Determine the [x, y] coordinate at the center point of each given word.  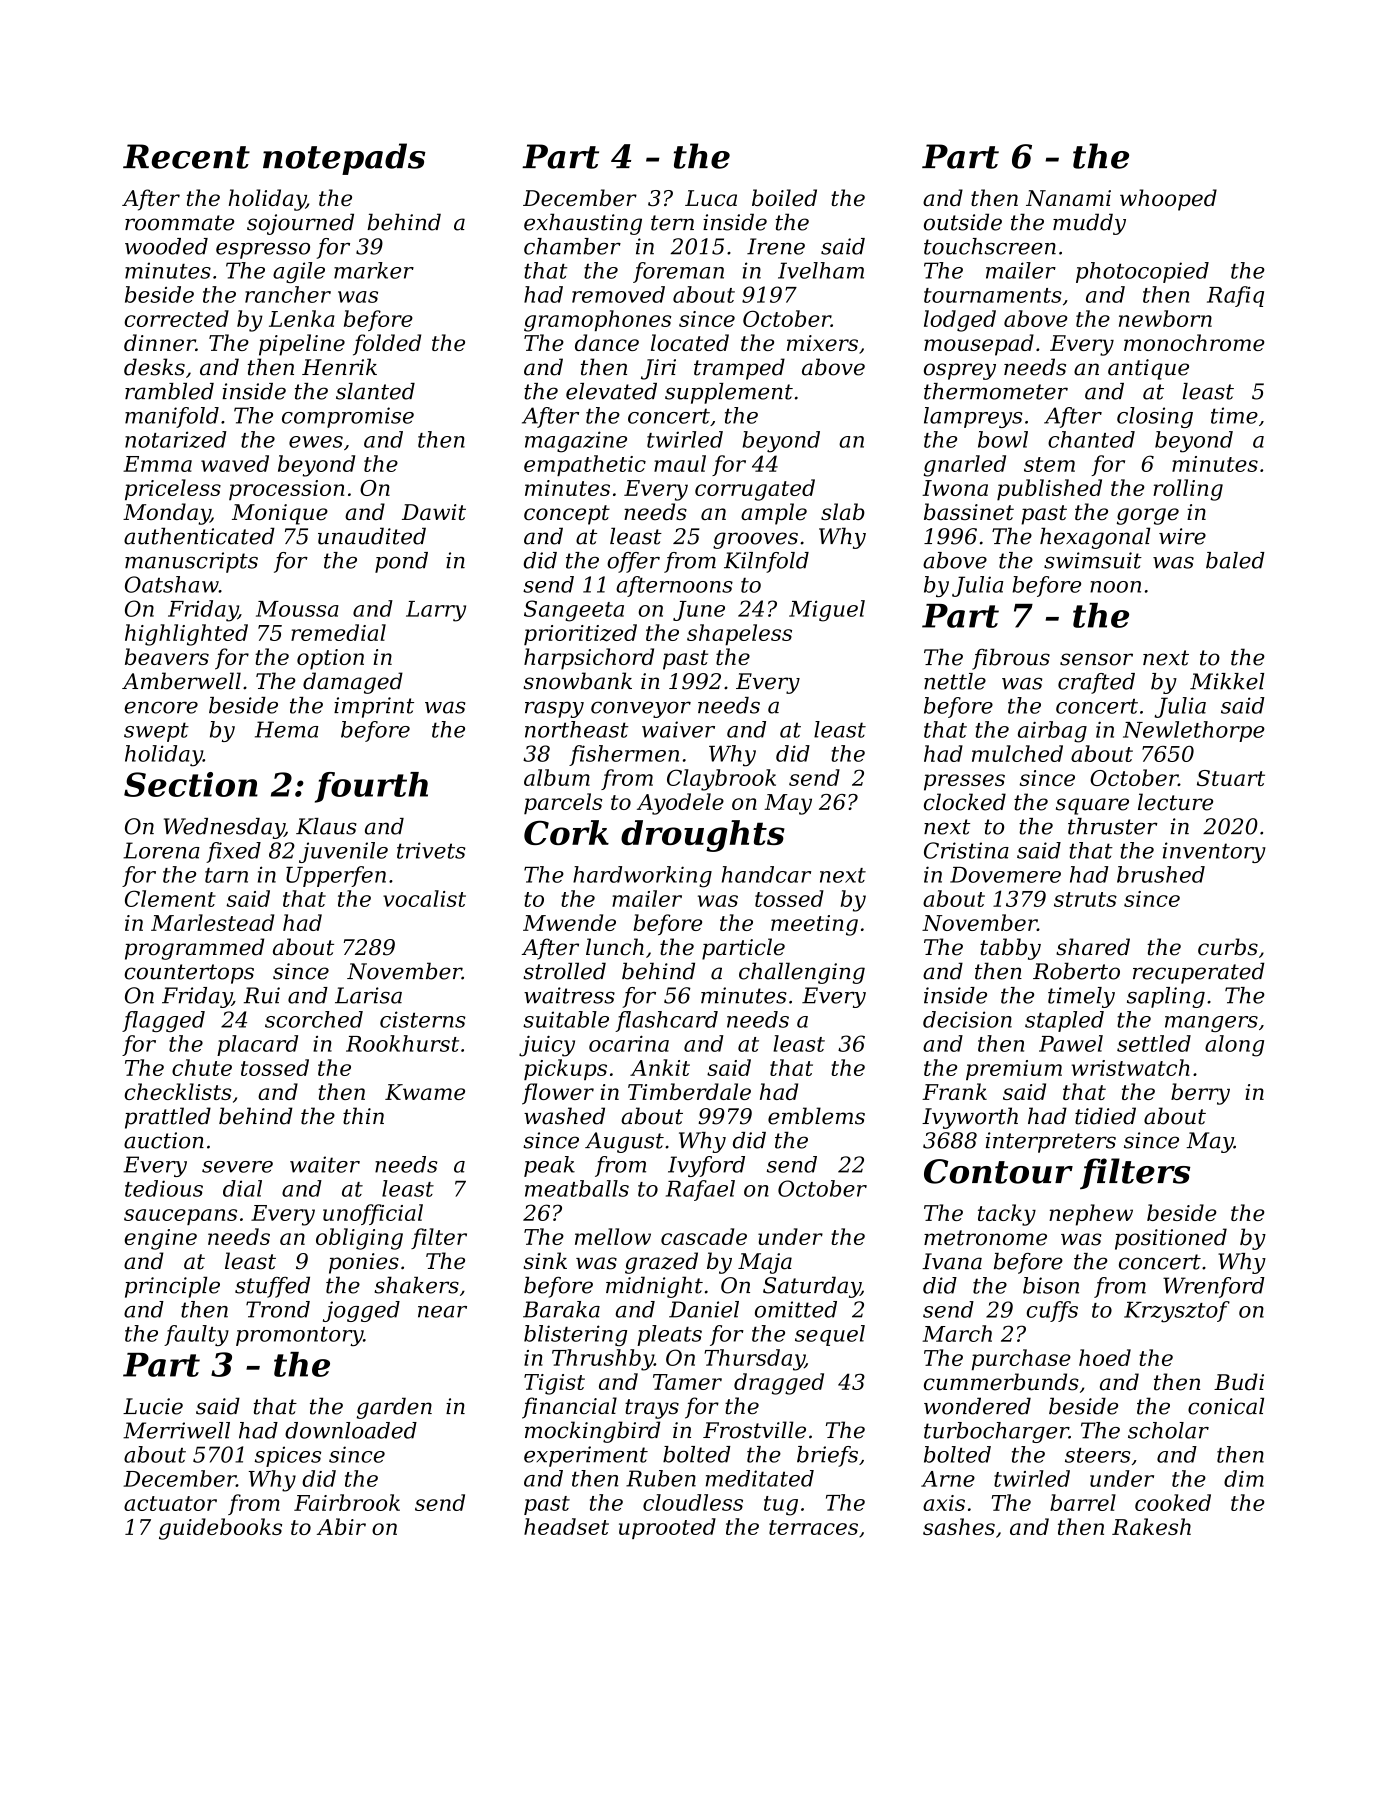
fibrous [1011, 659]
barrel [1083, 1502]
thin [363, 1116]
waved [235, 463]
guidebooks [220, 1529]
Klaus [326, 826]
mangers [1211, 1024]
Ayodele [680, 804]
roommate [179, 223]
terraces [813, 1527]
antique [1148, 369]
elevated [611, 391]
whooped [1168, 200]
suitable [566, 1019]
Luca [711, 198]
